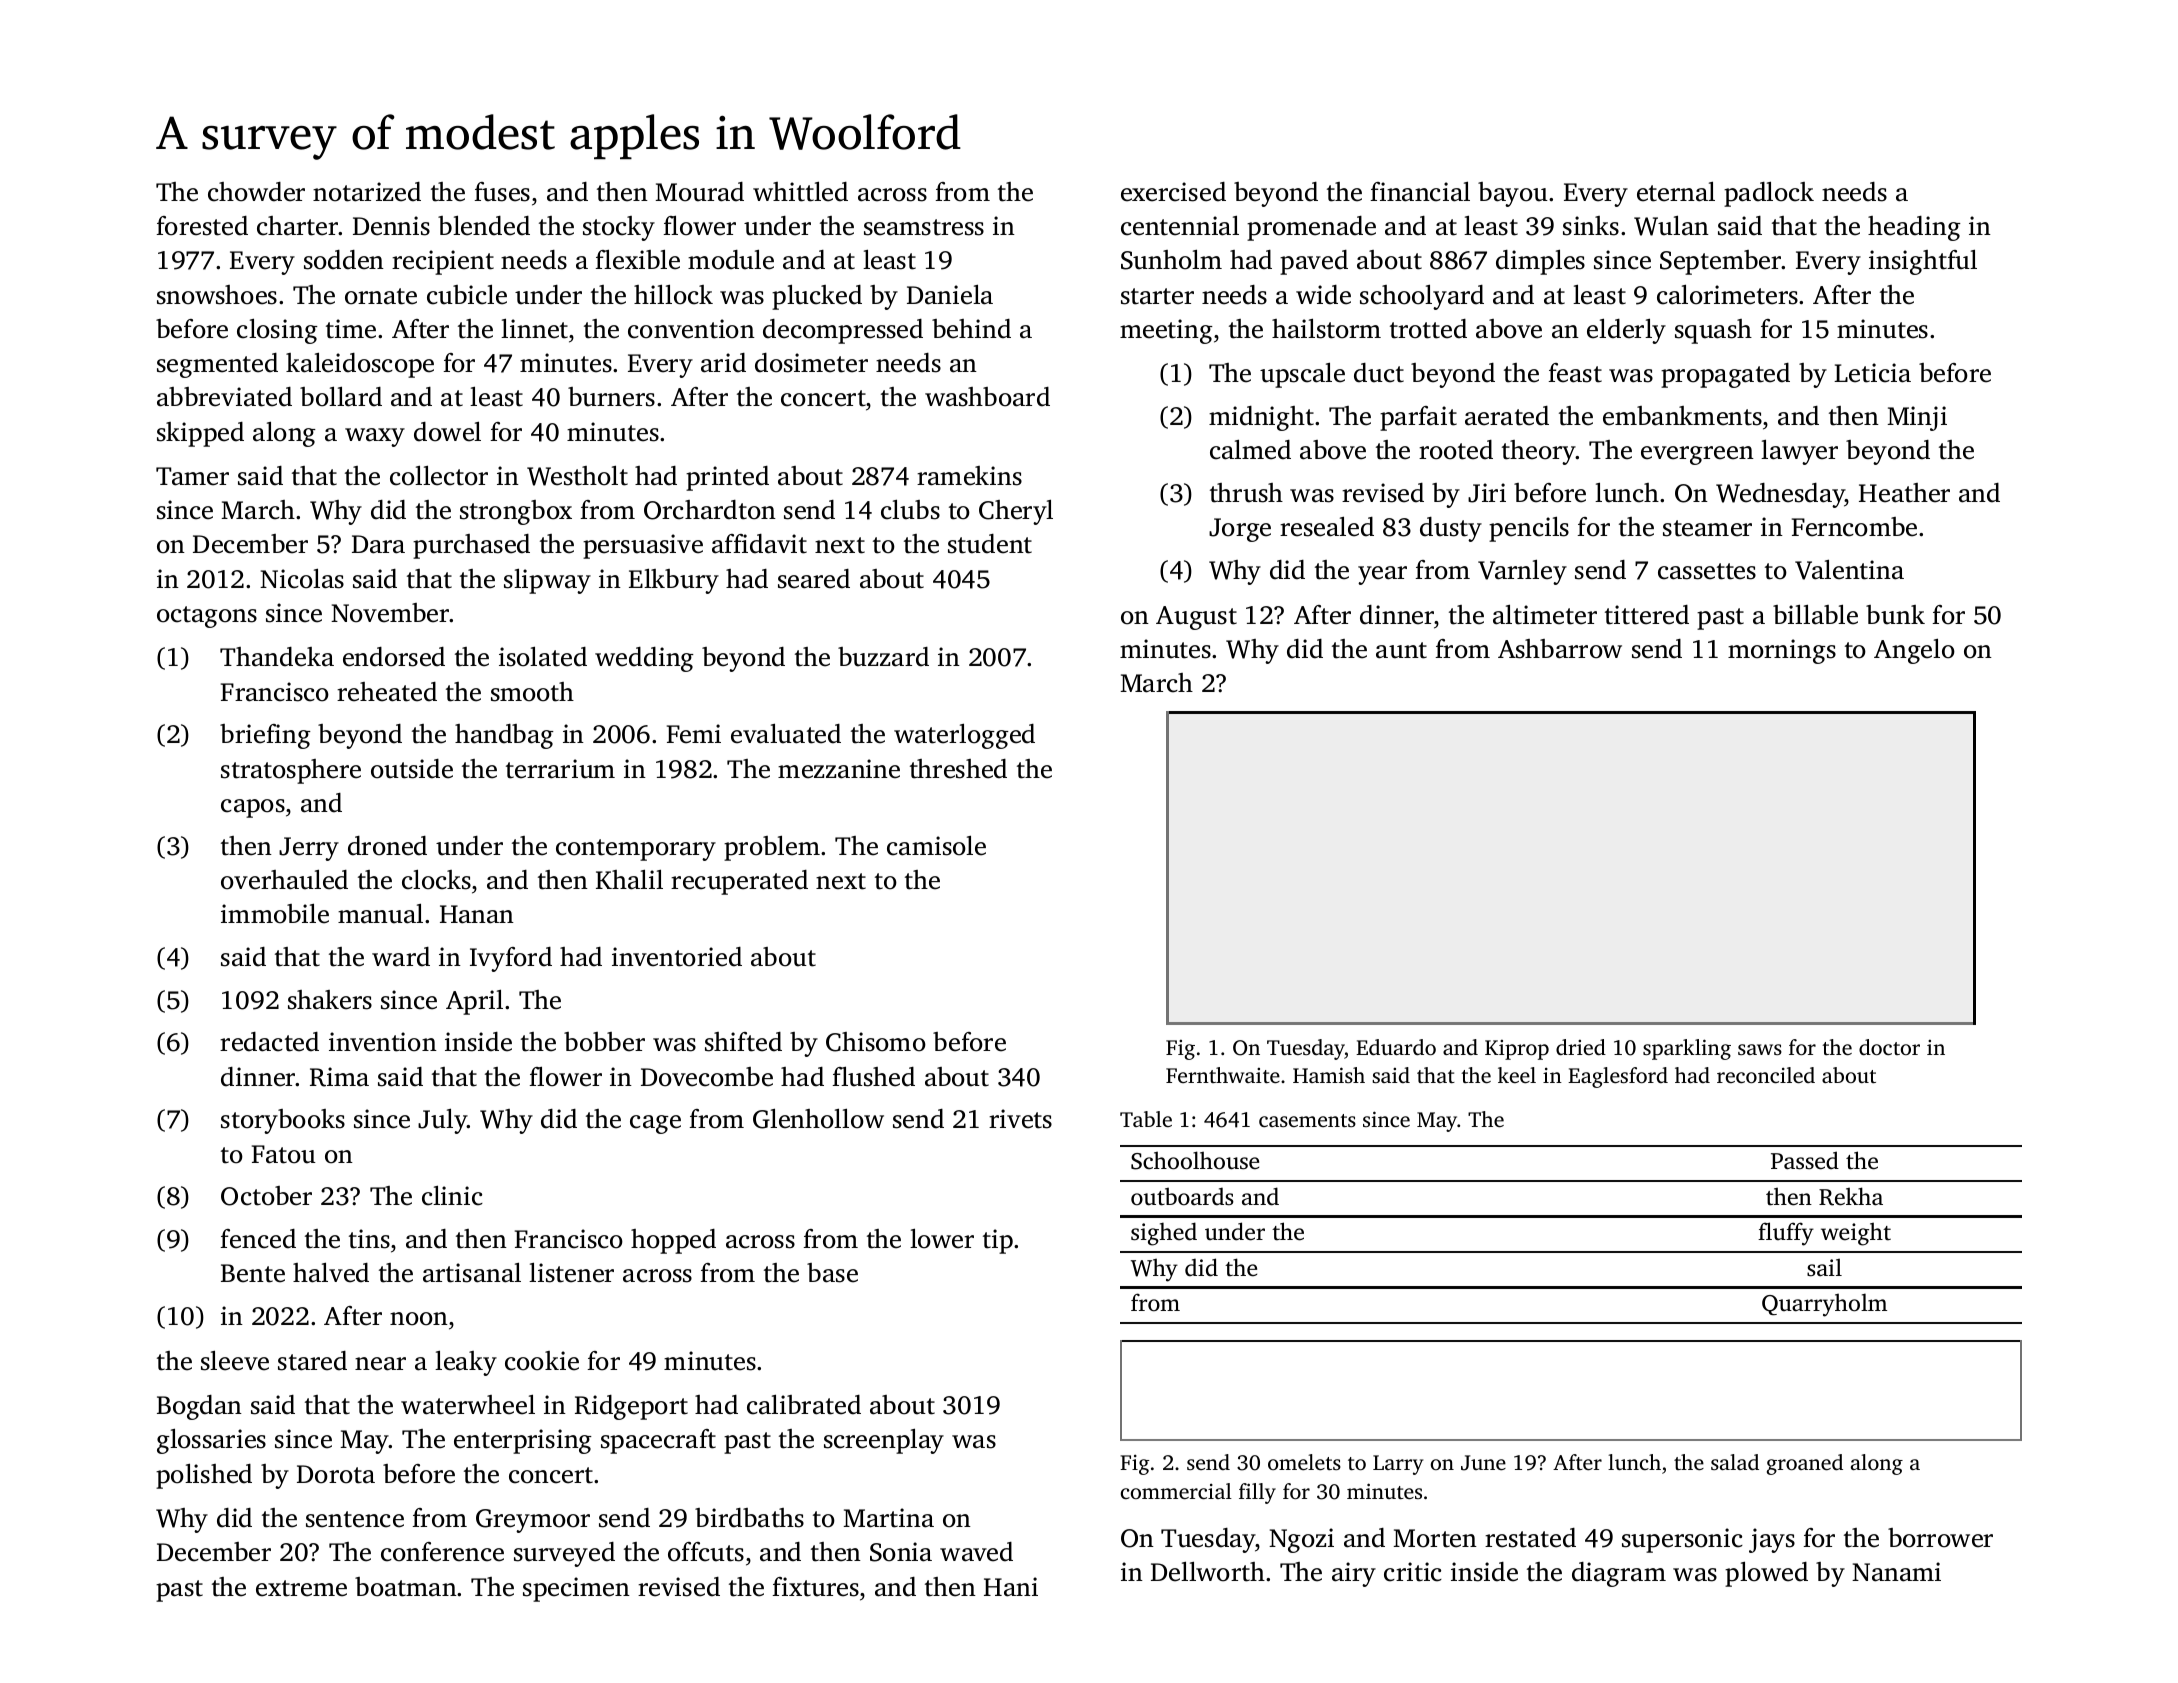  Describe the element at coordinates (576, 1589) in the image. I see `specimen` at that location.
